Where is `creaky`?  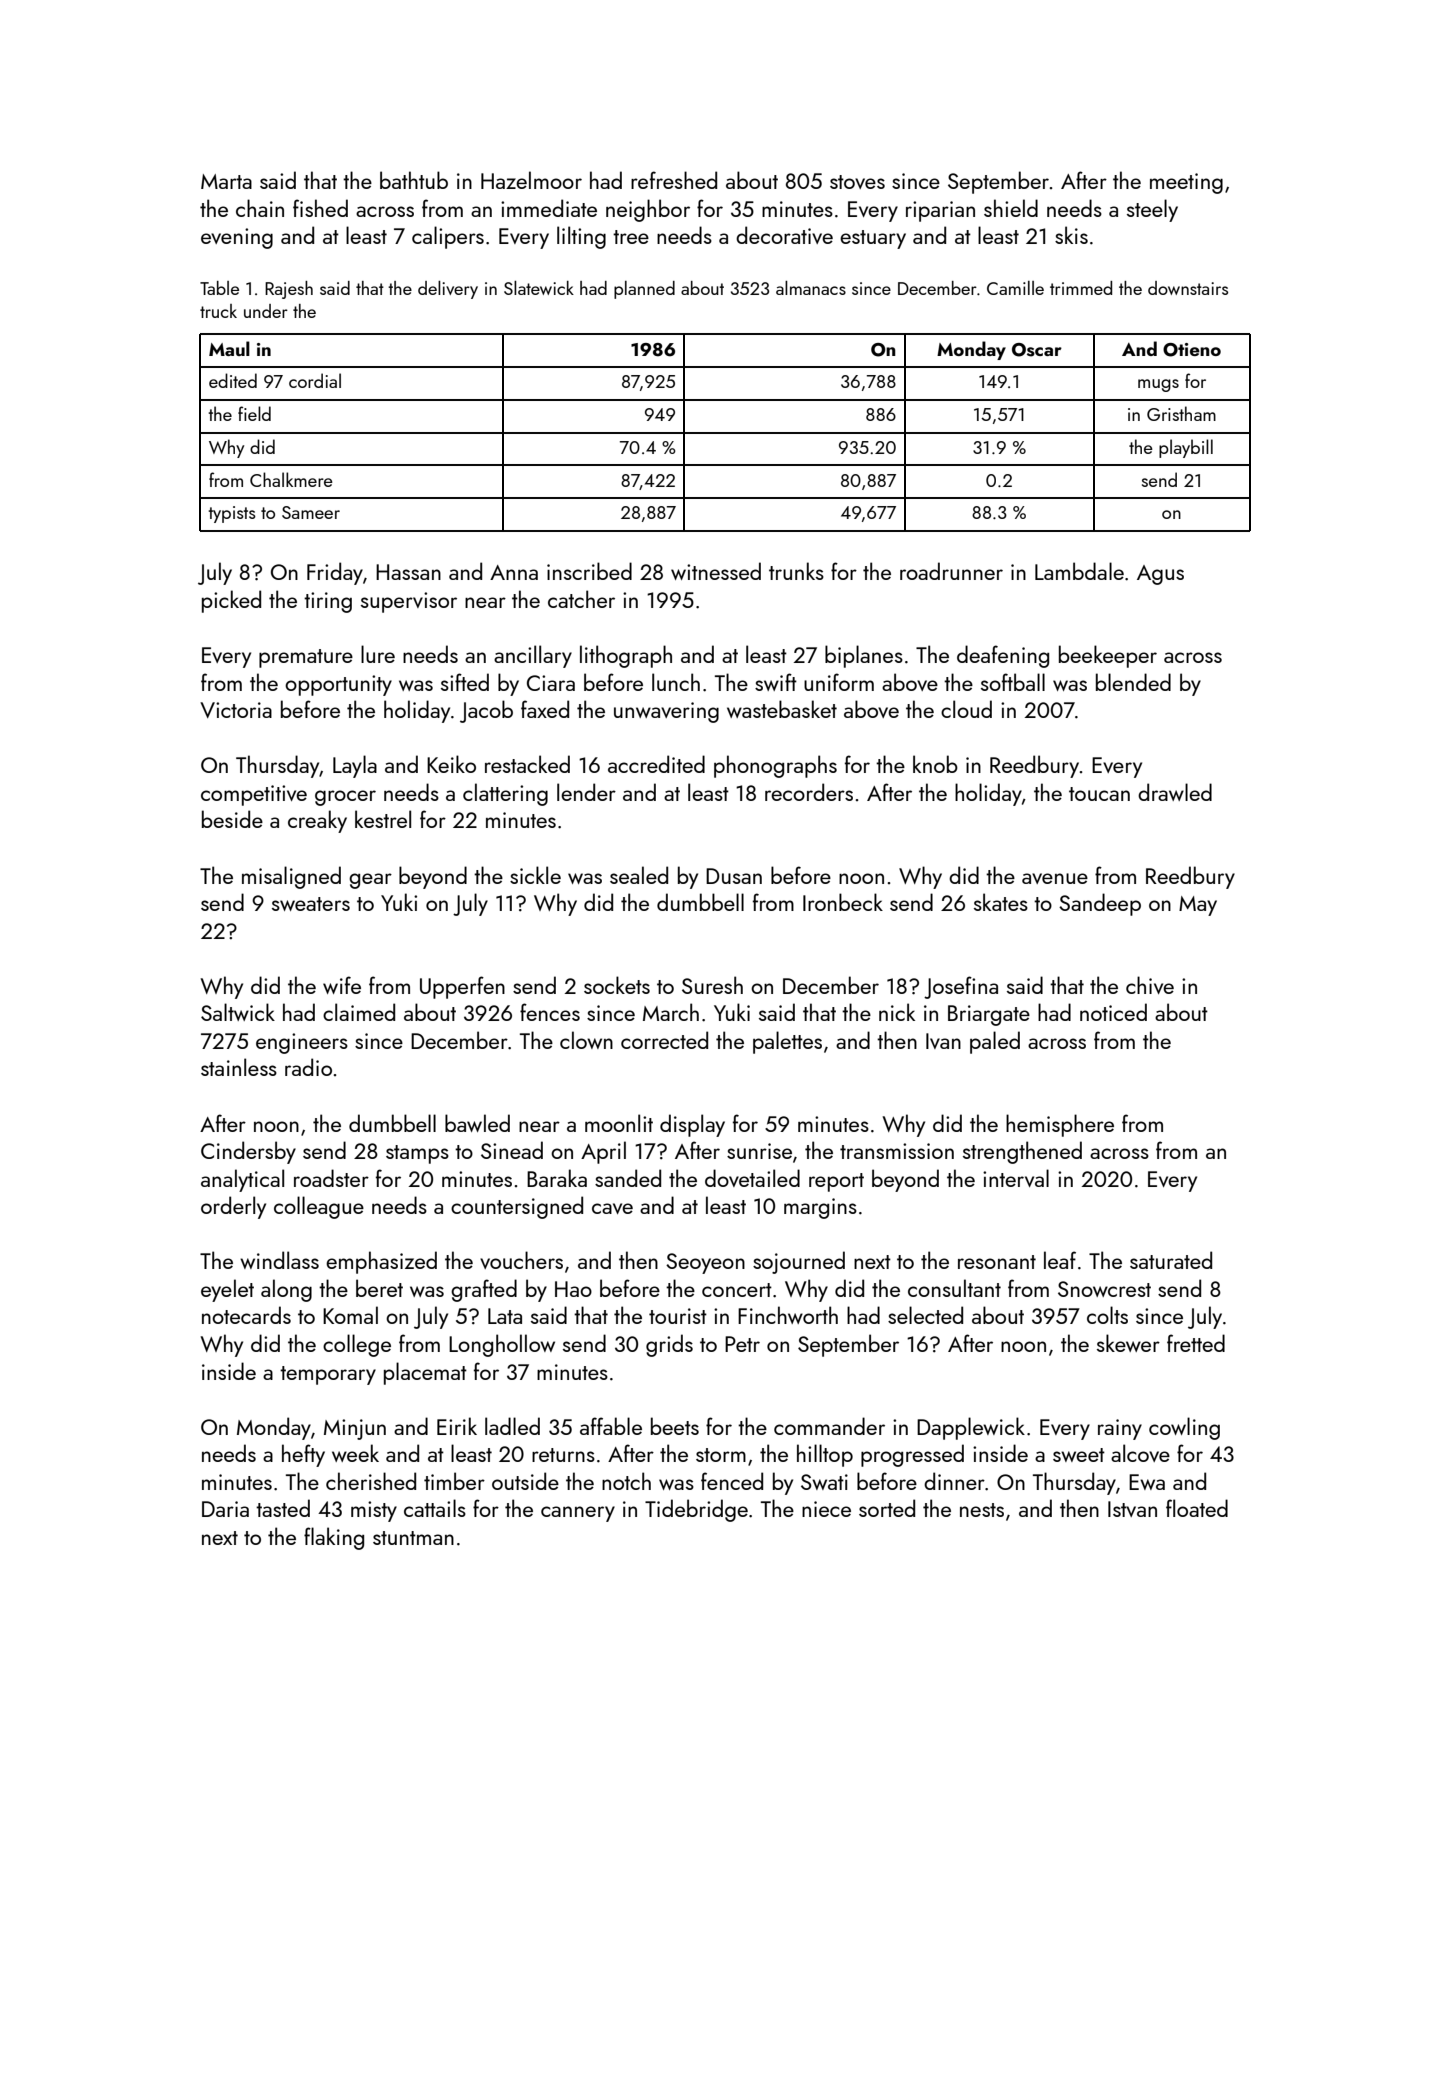 creaky is located at coordinates (317, 821).
